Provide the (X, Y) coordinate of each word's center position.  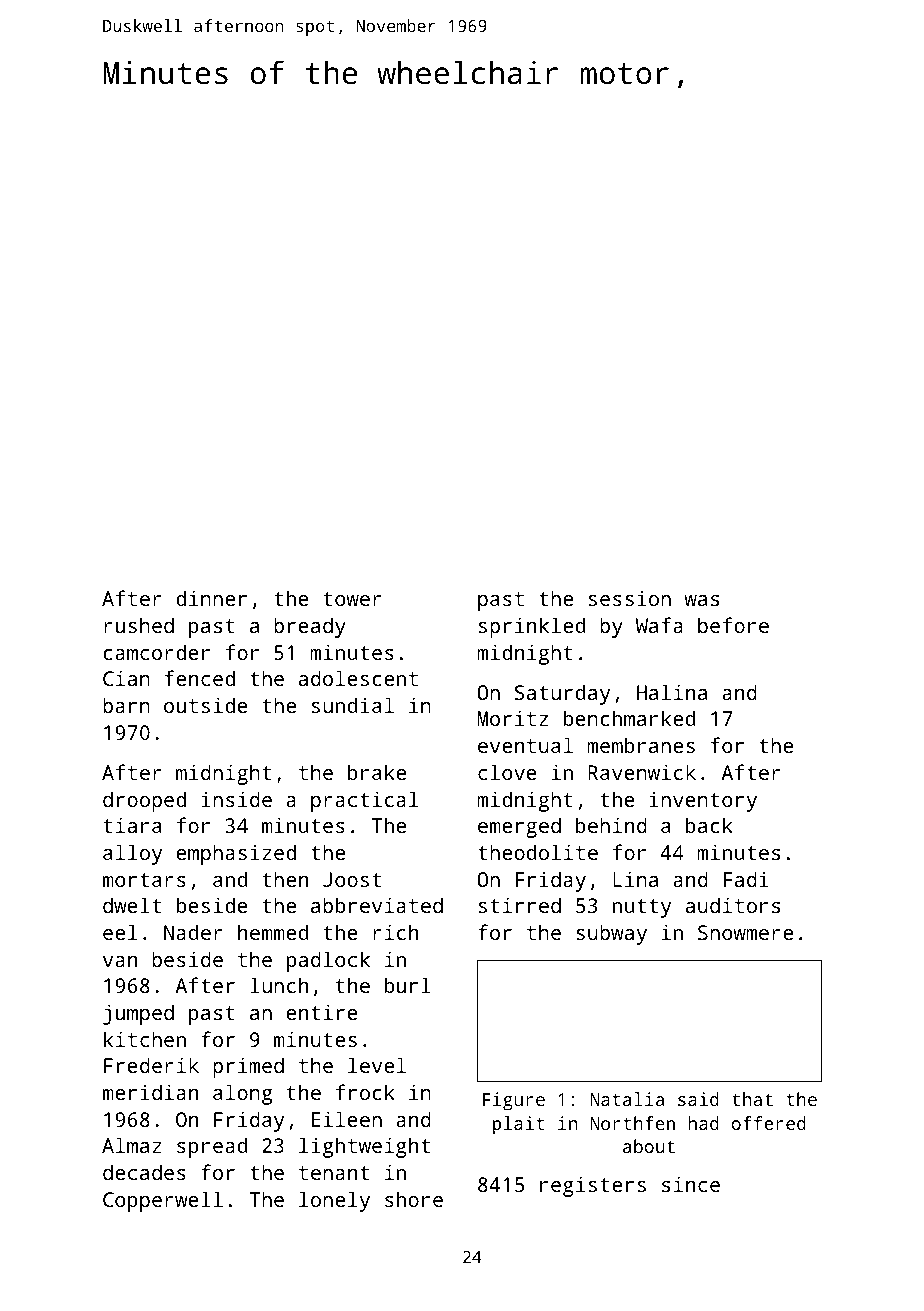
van (120, 961)
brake (377, 772)
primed (248, 1067)
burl (408, 985)
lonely (334, 1201)
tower (352, 599)
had (703, 1123)
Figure (514, 1101)
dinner (211, 598)
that (752, 1099)
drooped (144, 801)
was (701, 600)
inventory (703, 801)
